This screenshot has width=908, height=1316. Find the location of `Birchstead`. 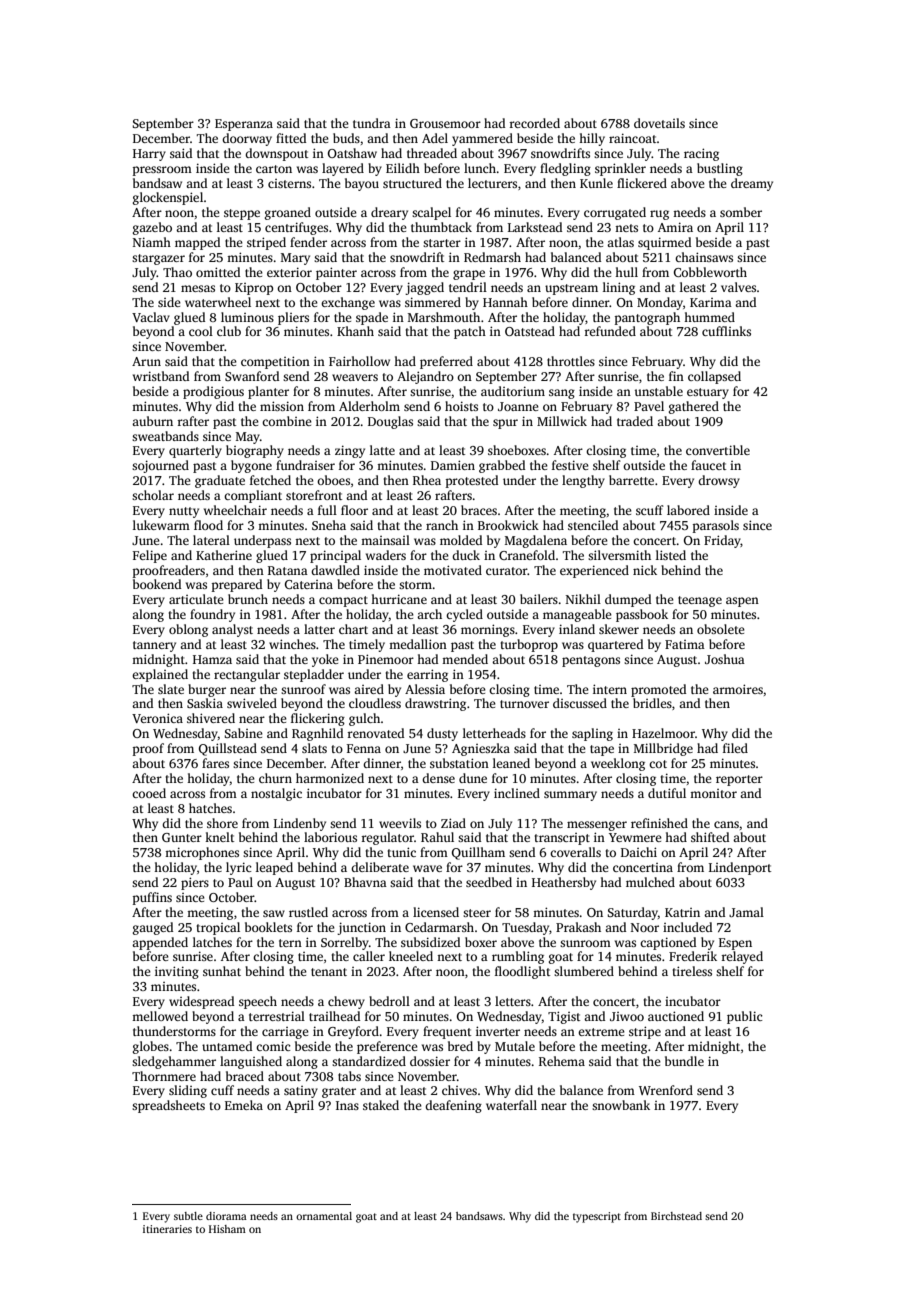

Birchstead is located at coordinates (676, 1216).
